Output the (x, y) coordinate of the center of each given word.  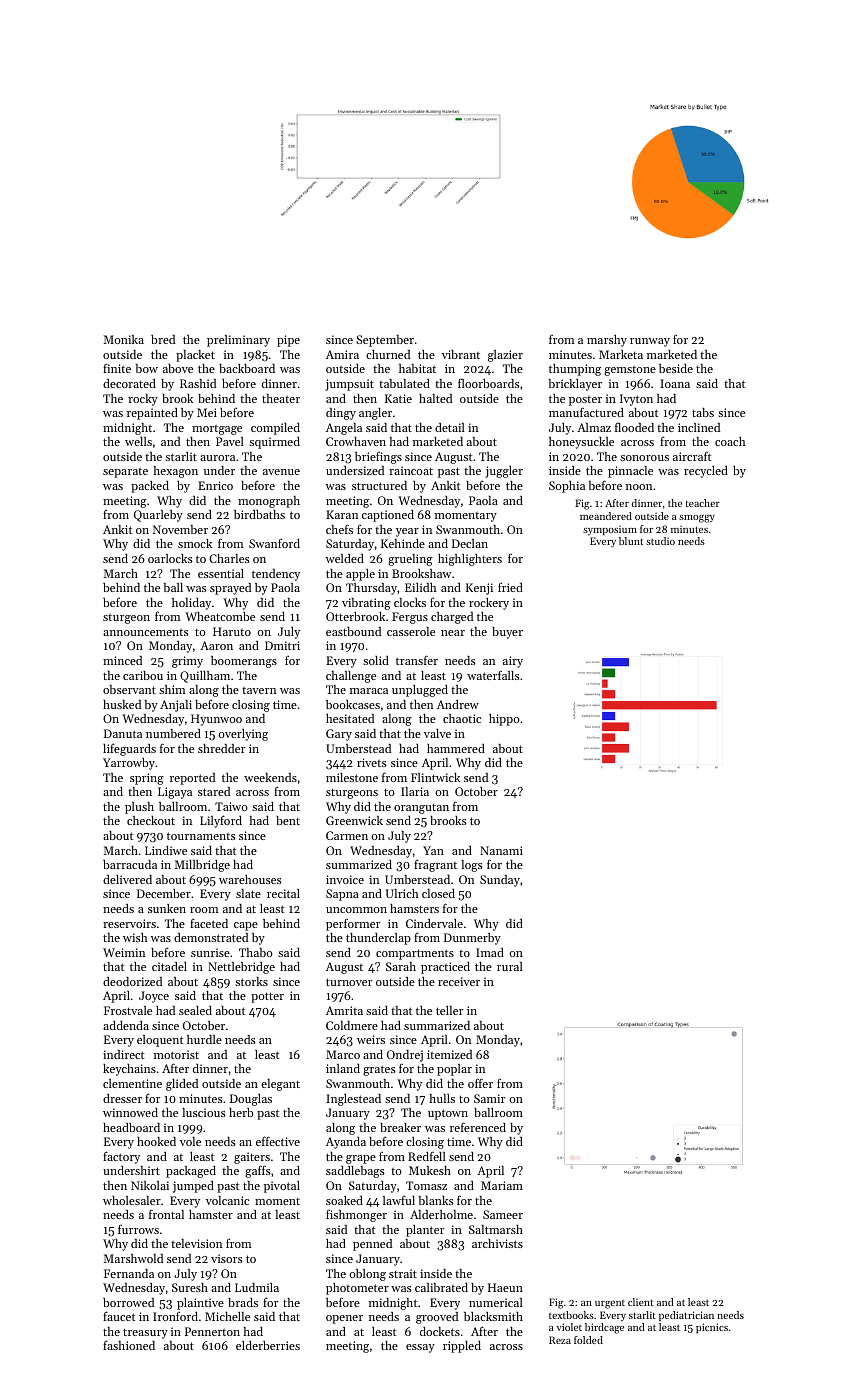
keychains (129, 1070)
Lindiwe (166, 850)
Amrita (344, 1010)
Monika (124, 339)
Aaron (216, 645)
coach (730, 441)
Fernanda (129, 1273)
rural (510, 966)
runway (650, 342)
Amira (342, 354)
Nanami (501, 850)
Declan (470, 543)
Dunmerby (472, 939)
